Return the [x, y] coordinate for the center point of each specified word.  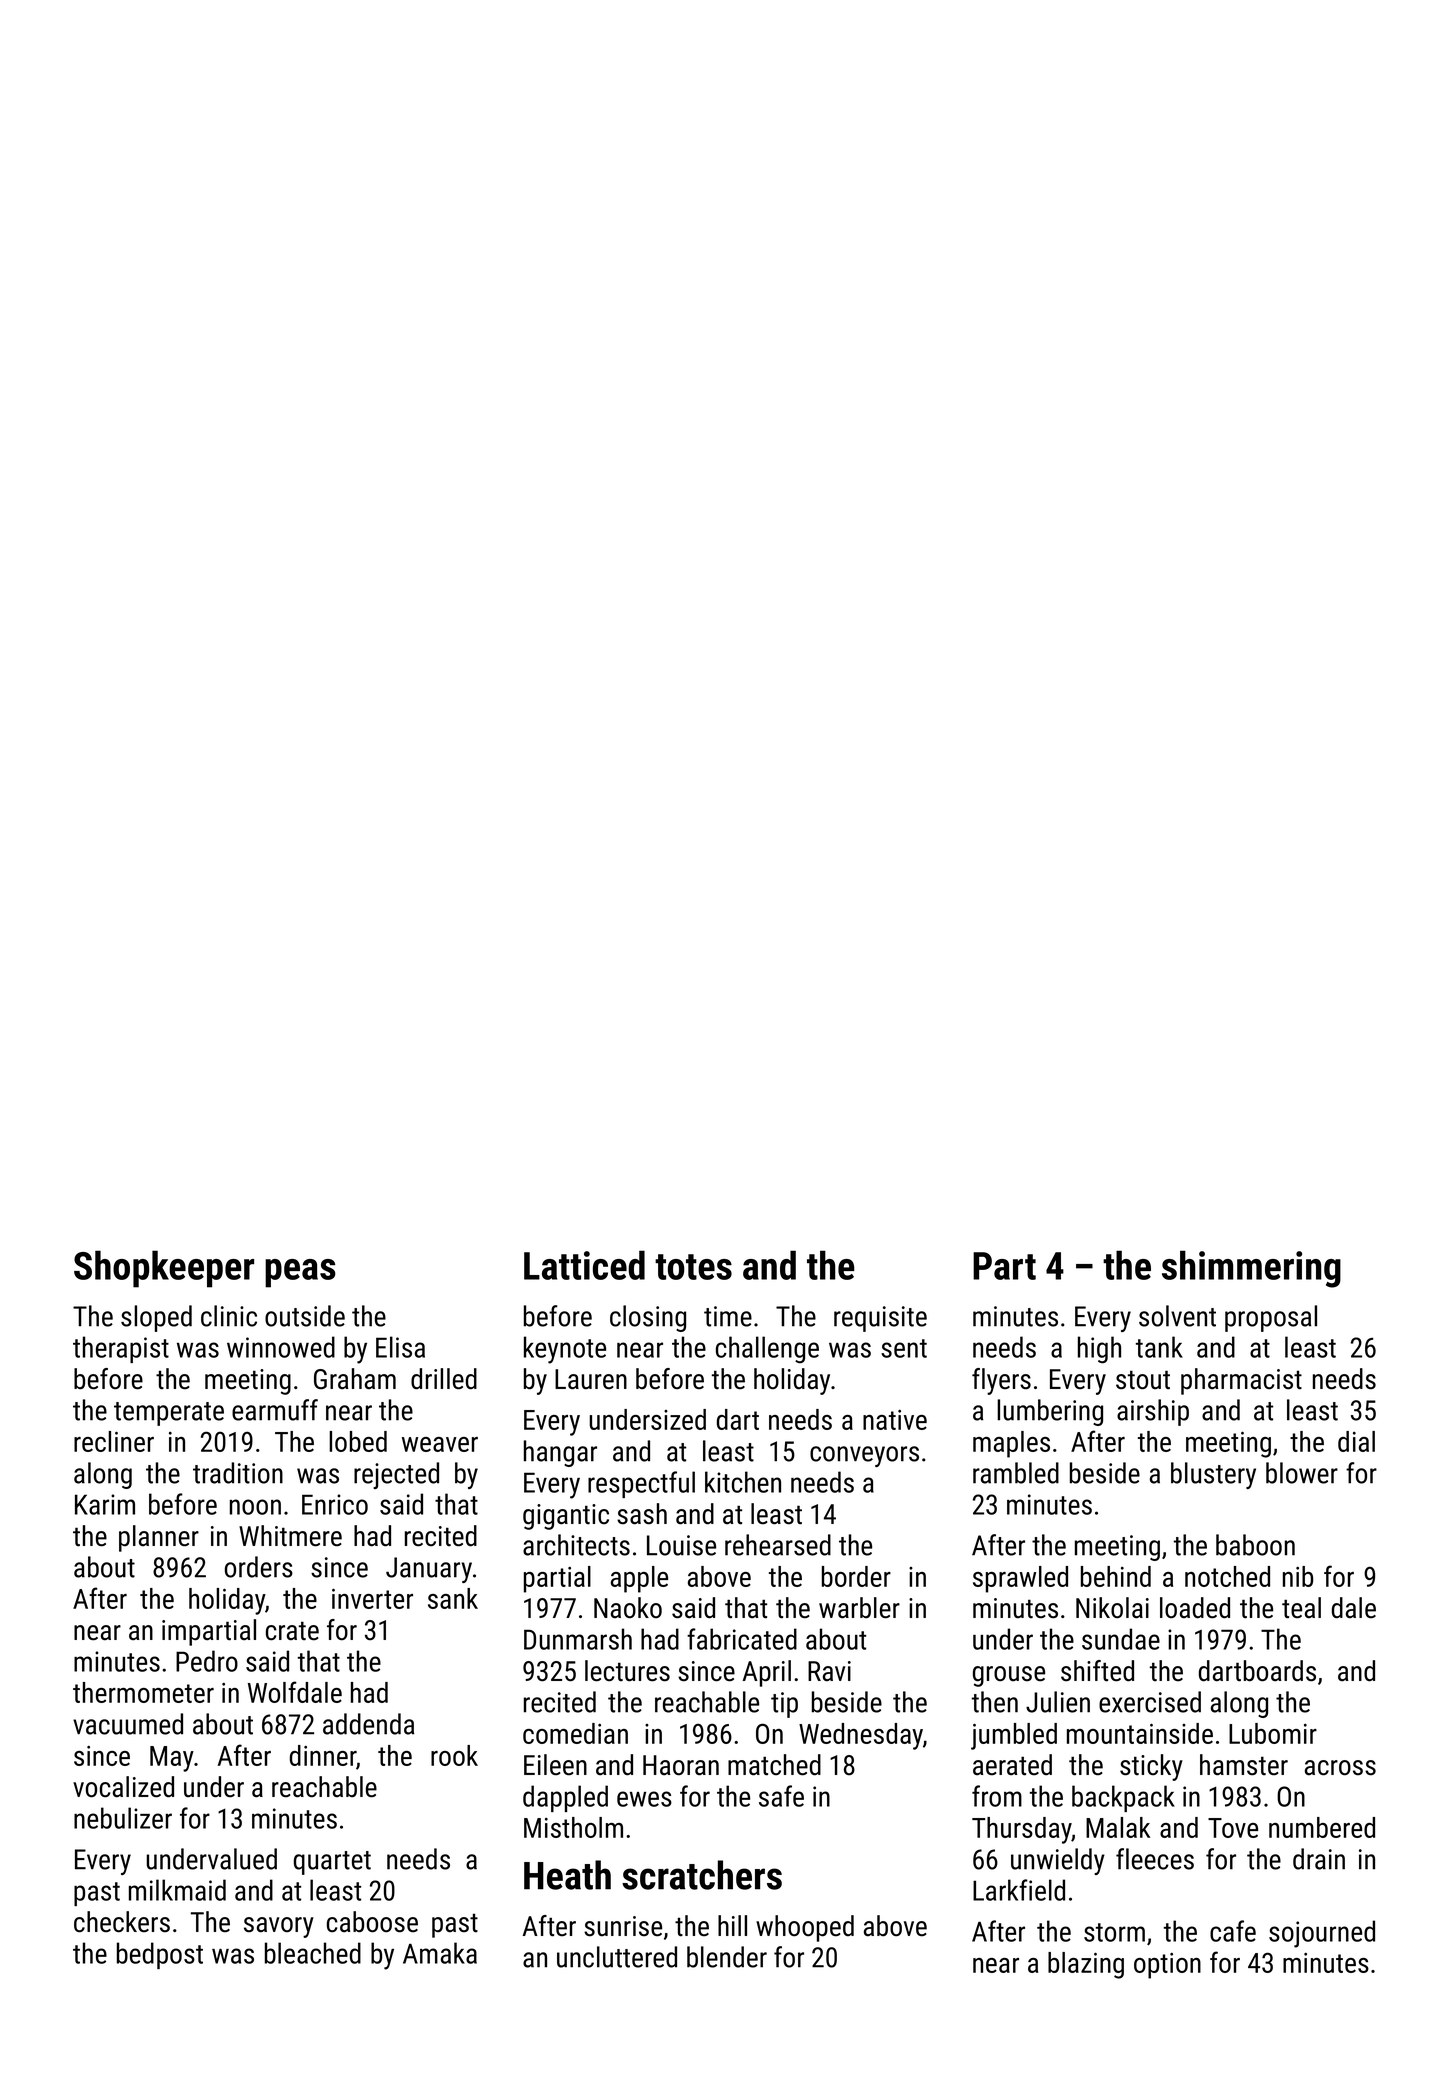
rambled [1016, 1473]
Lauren [591, 1379]
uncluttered [617, 1957]
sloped [156, 1318]
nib [1298, 1576]
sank [453, 1598]
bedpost [160, 1955]
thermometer [143, 1692]
